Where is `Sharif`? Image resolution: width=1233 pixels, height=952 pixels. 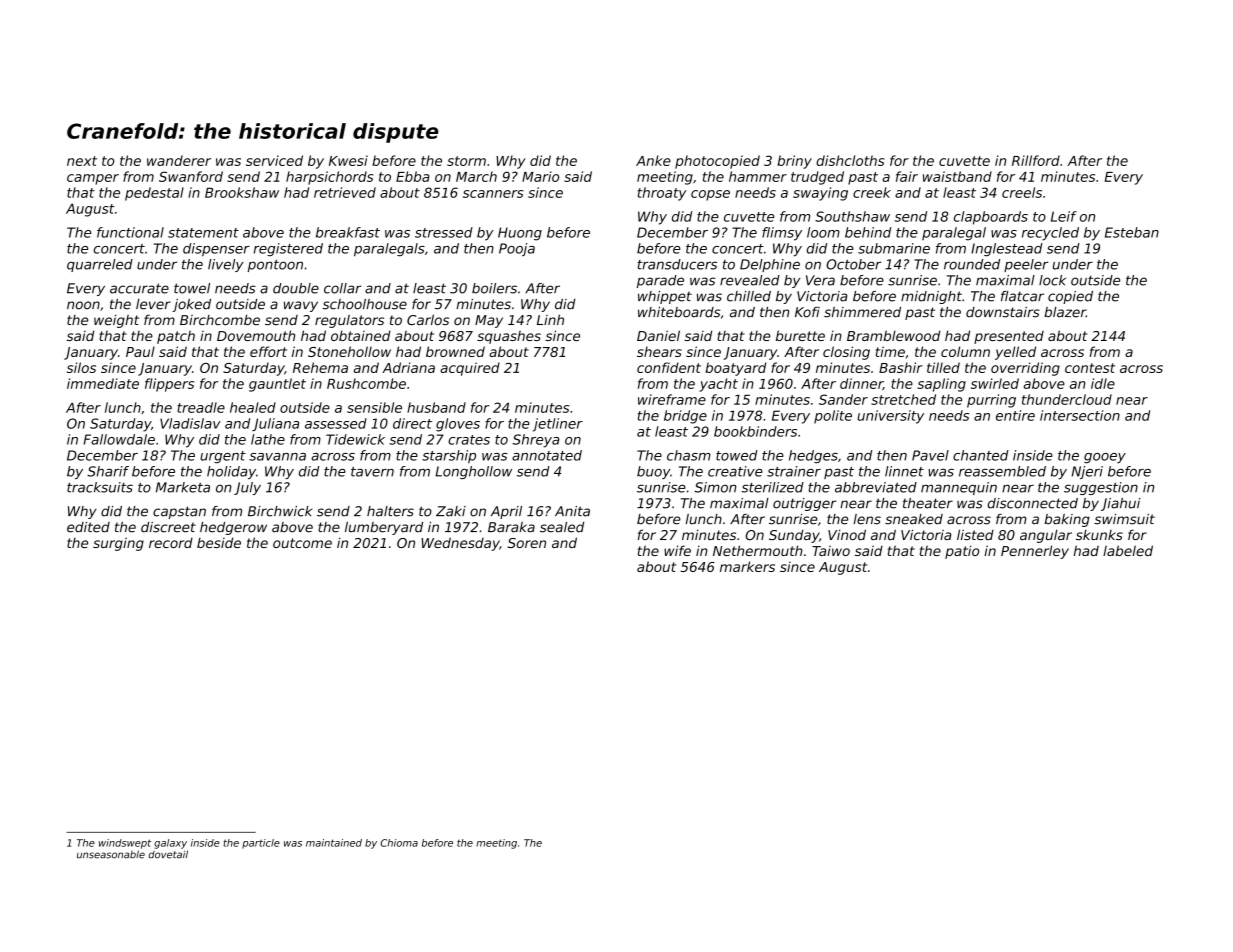 Sharif is located at coordinates (108, 471).
